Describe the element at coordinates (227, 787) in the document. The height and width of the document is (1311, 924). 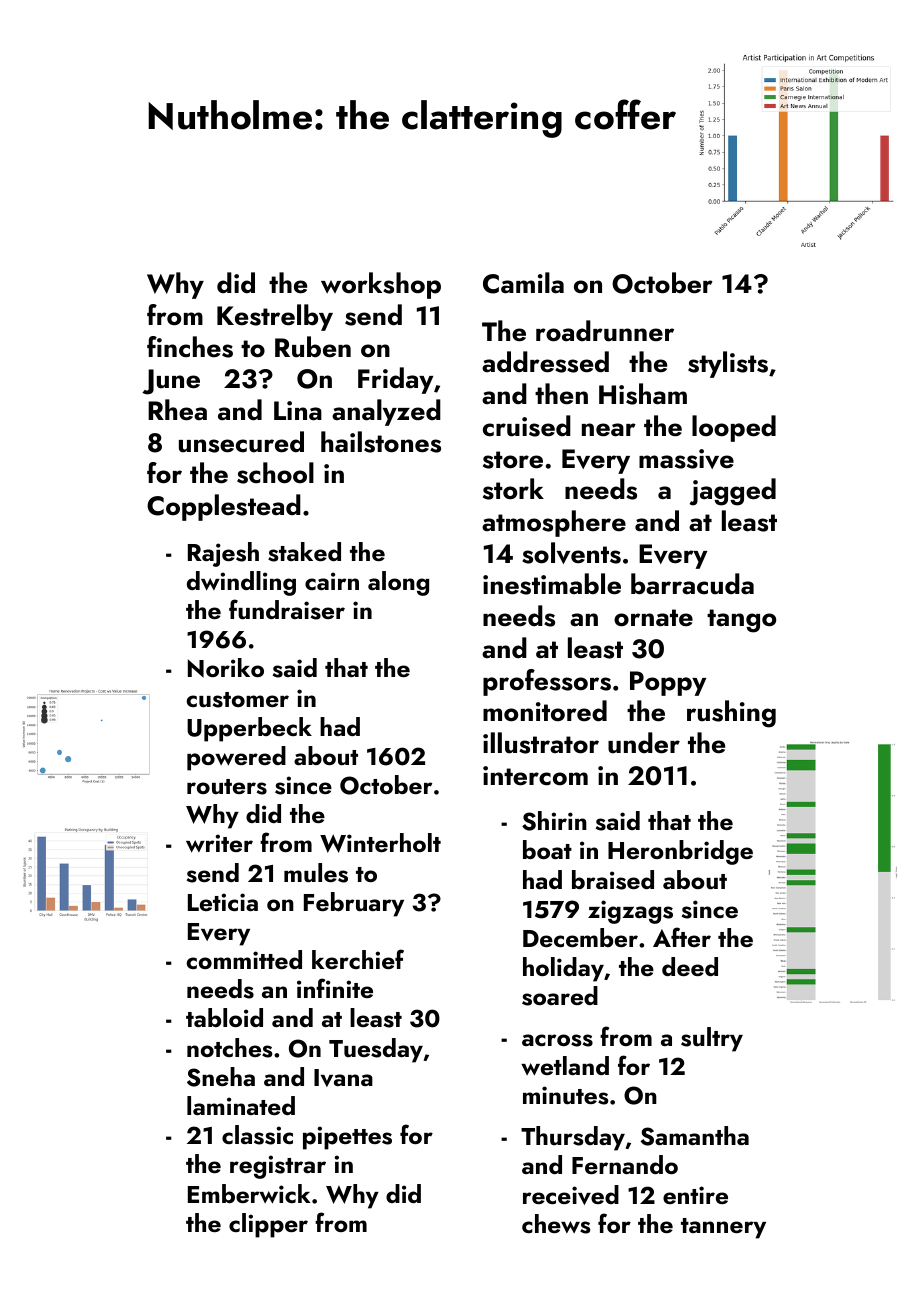
I see `routers` at that location.
